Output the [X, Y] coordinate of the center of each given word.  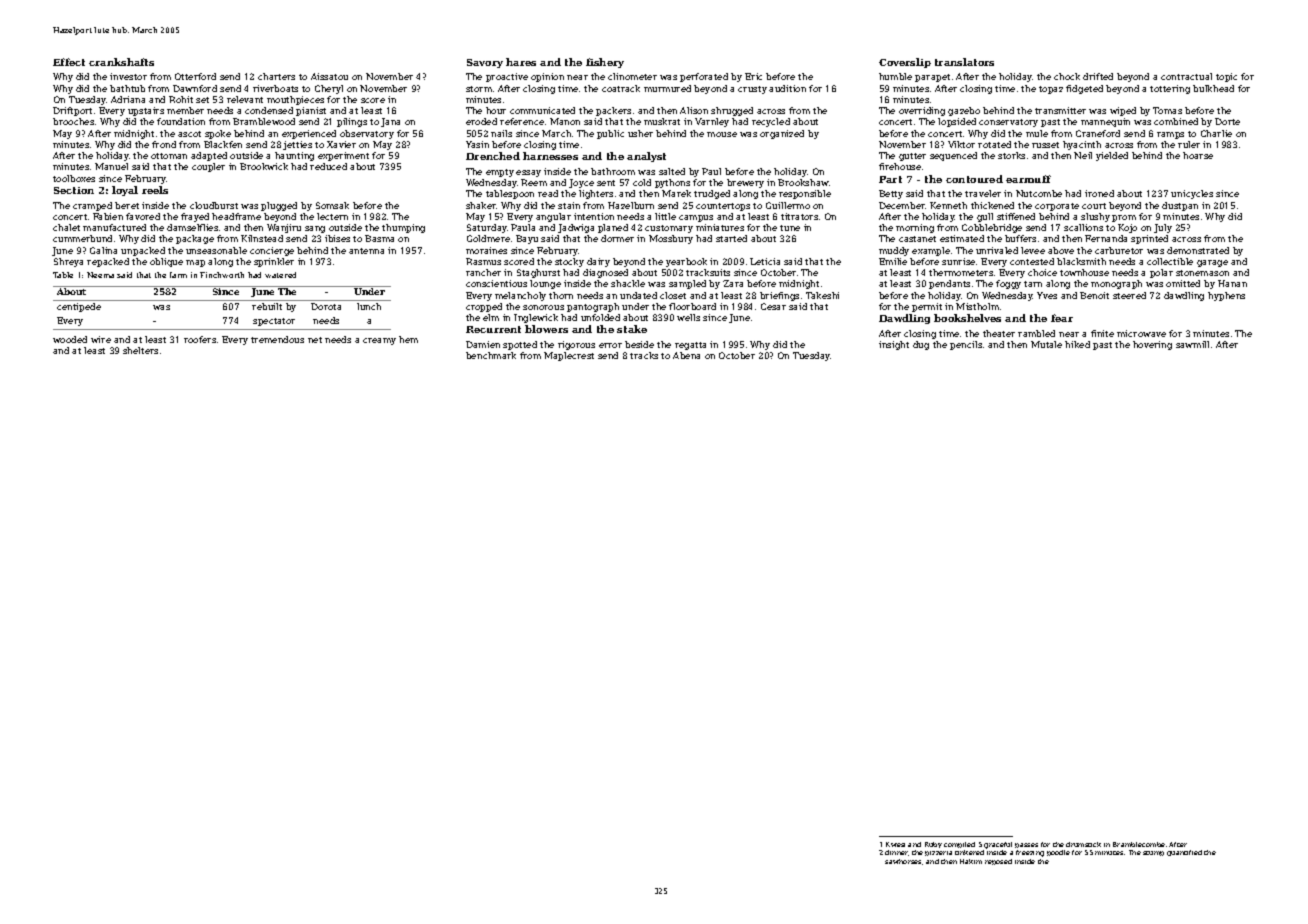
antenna [366, 251]
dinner [897, 853]
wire [101, 339]
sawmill [1192, 344]
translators [964, 62]
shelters [140, 350]
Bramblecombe [1139, 844]
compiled [959, 845]
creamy [379, 341]
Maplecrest [569, 356]
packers [613, 111]
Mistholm [977, 306]
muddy [894, 251]
